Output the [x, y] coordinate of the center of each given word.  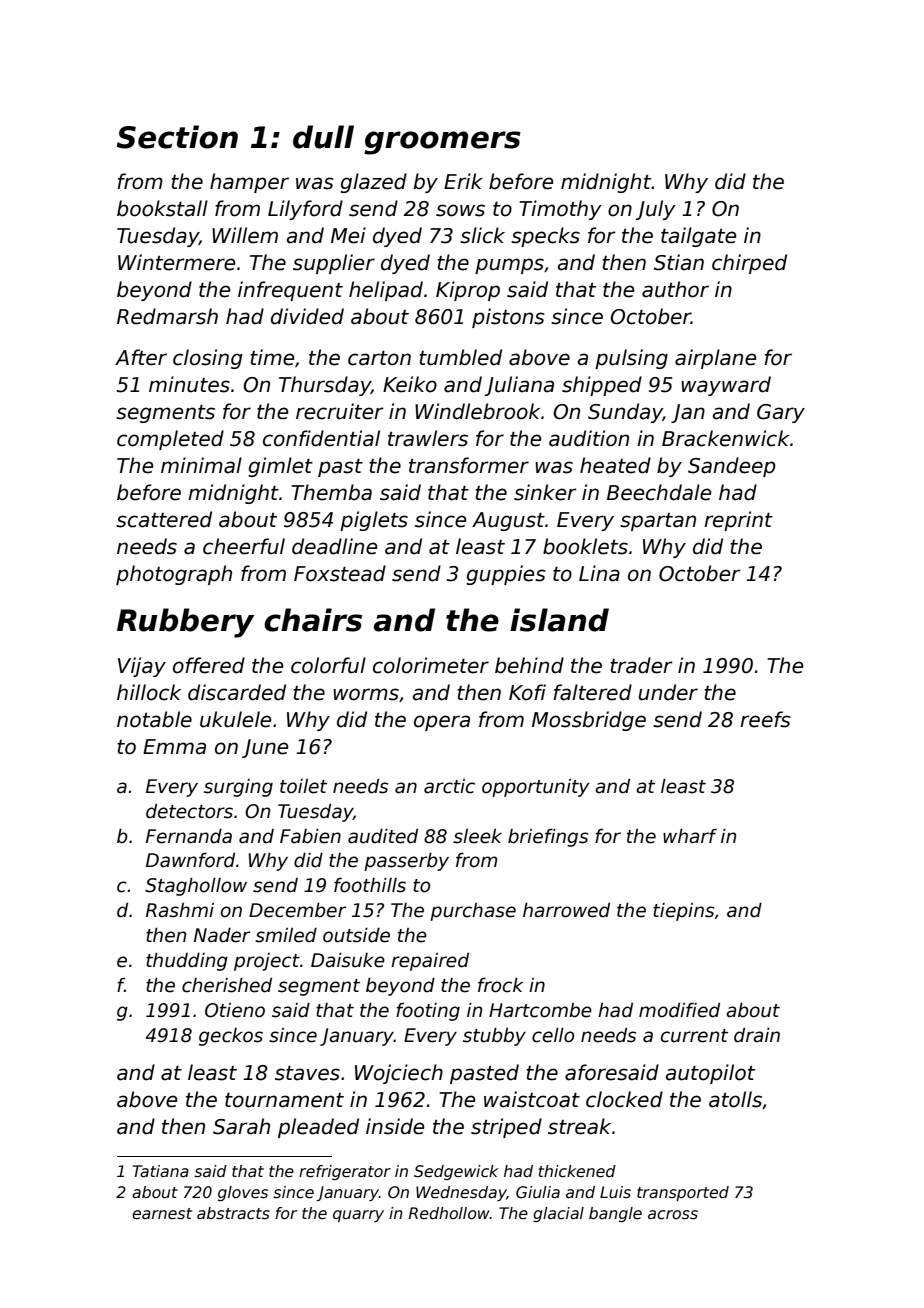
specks [545, 237]
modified [679, 1010]
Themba [331, 492]
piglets [374, 521]
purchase [473, 912]
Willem [245, 235]
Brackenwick [725, 438]
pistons [508, 318]
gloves [243, 1193]
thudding [187, 962]
